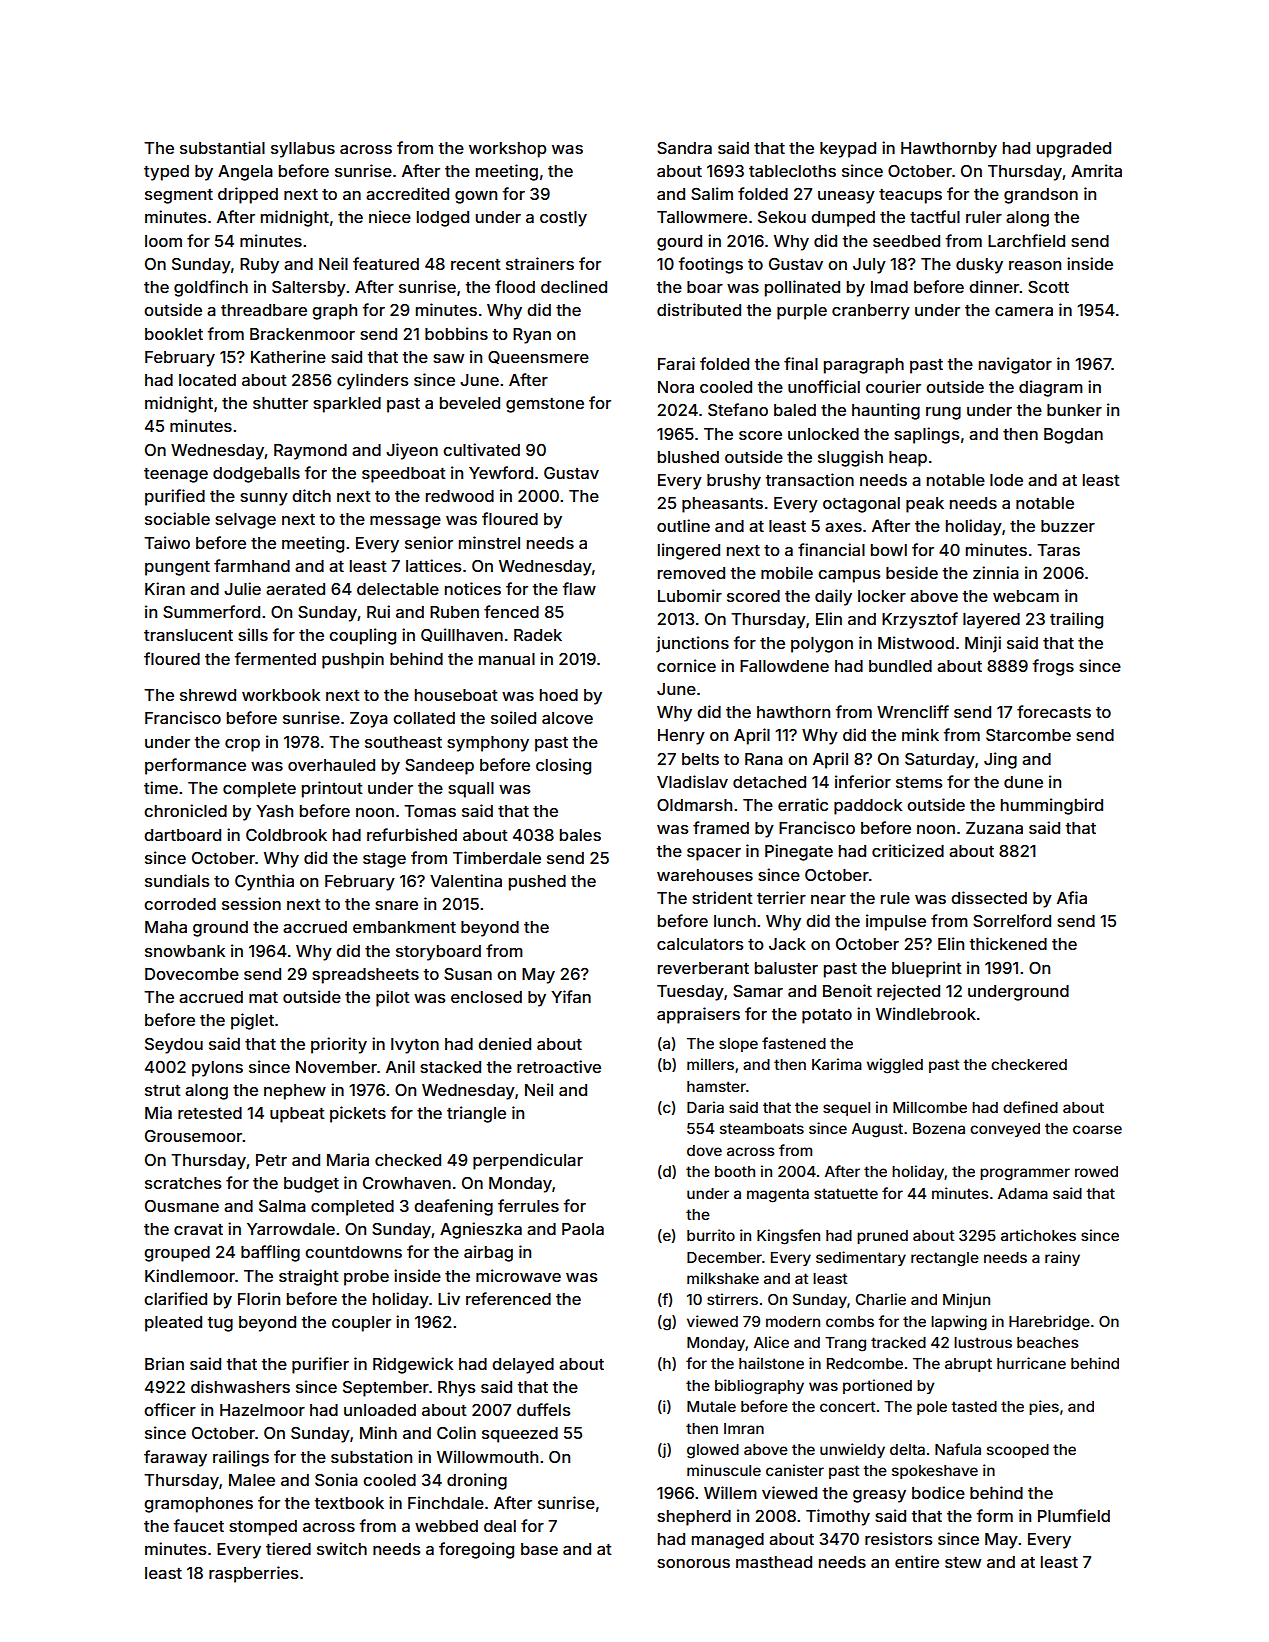 This page has width=1269, height=1642. Describe the element at coordinates (1058, 550) in the page. I see `Taras` at that location.
